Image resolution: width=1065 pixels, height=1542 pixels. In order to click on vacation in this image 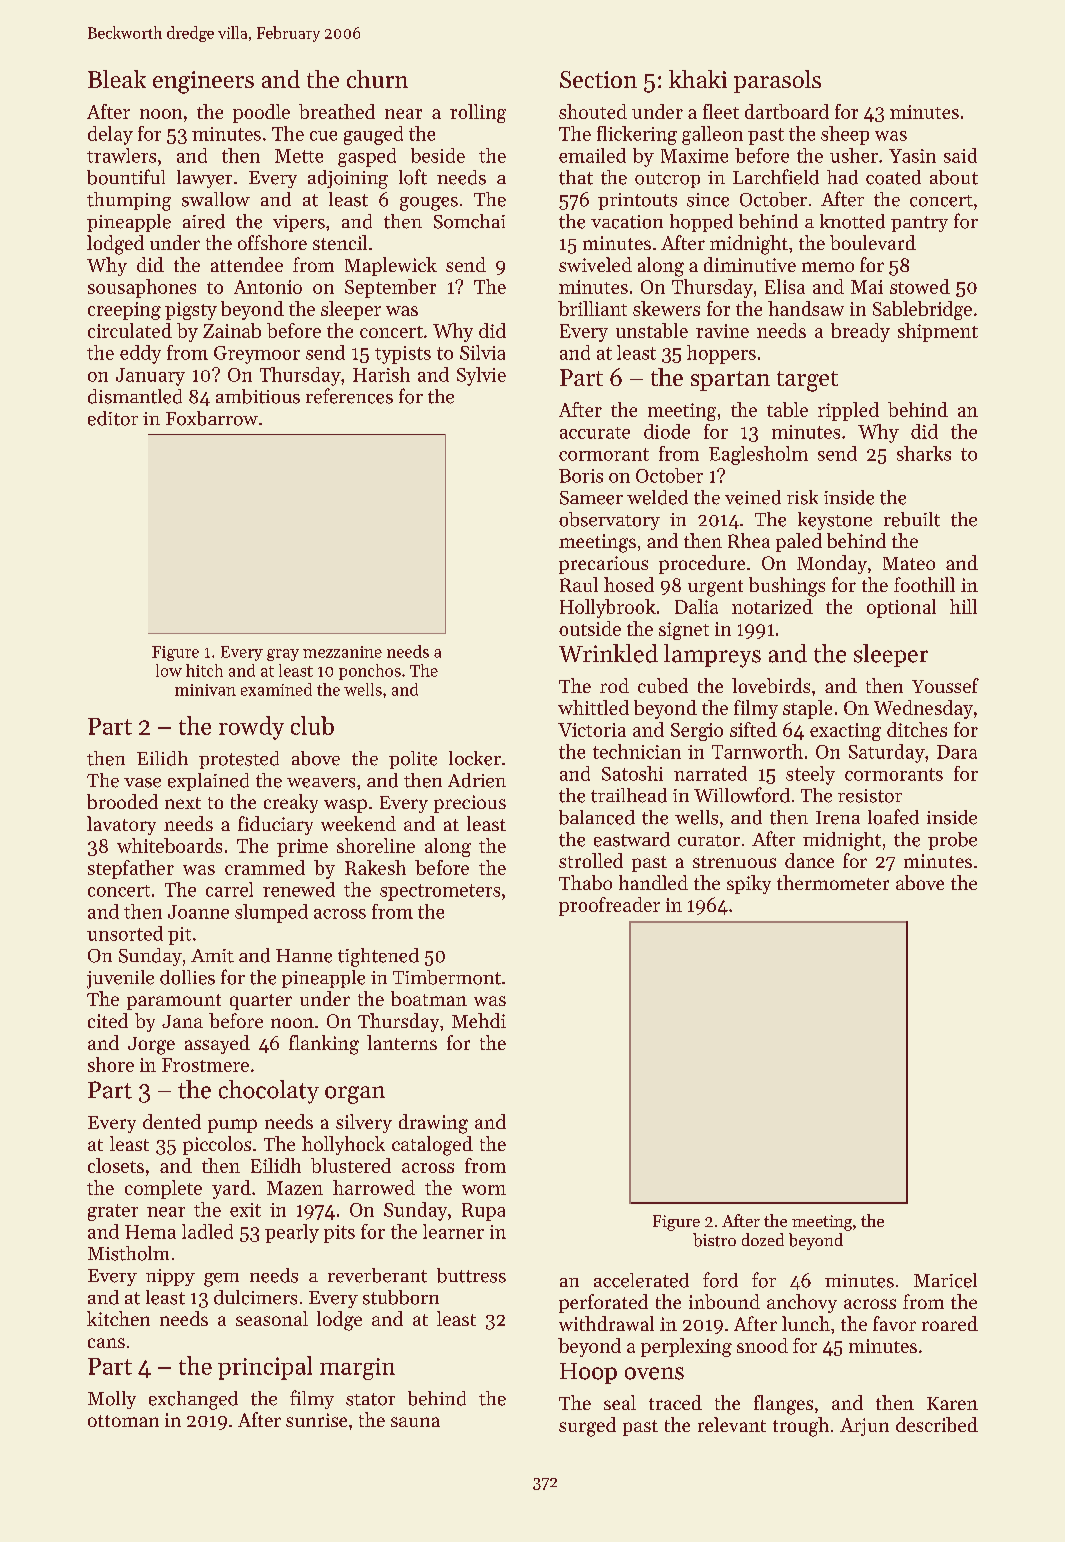, I will do `click(627, 222)`.
